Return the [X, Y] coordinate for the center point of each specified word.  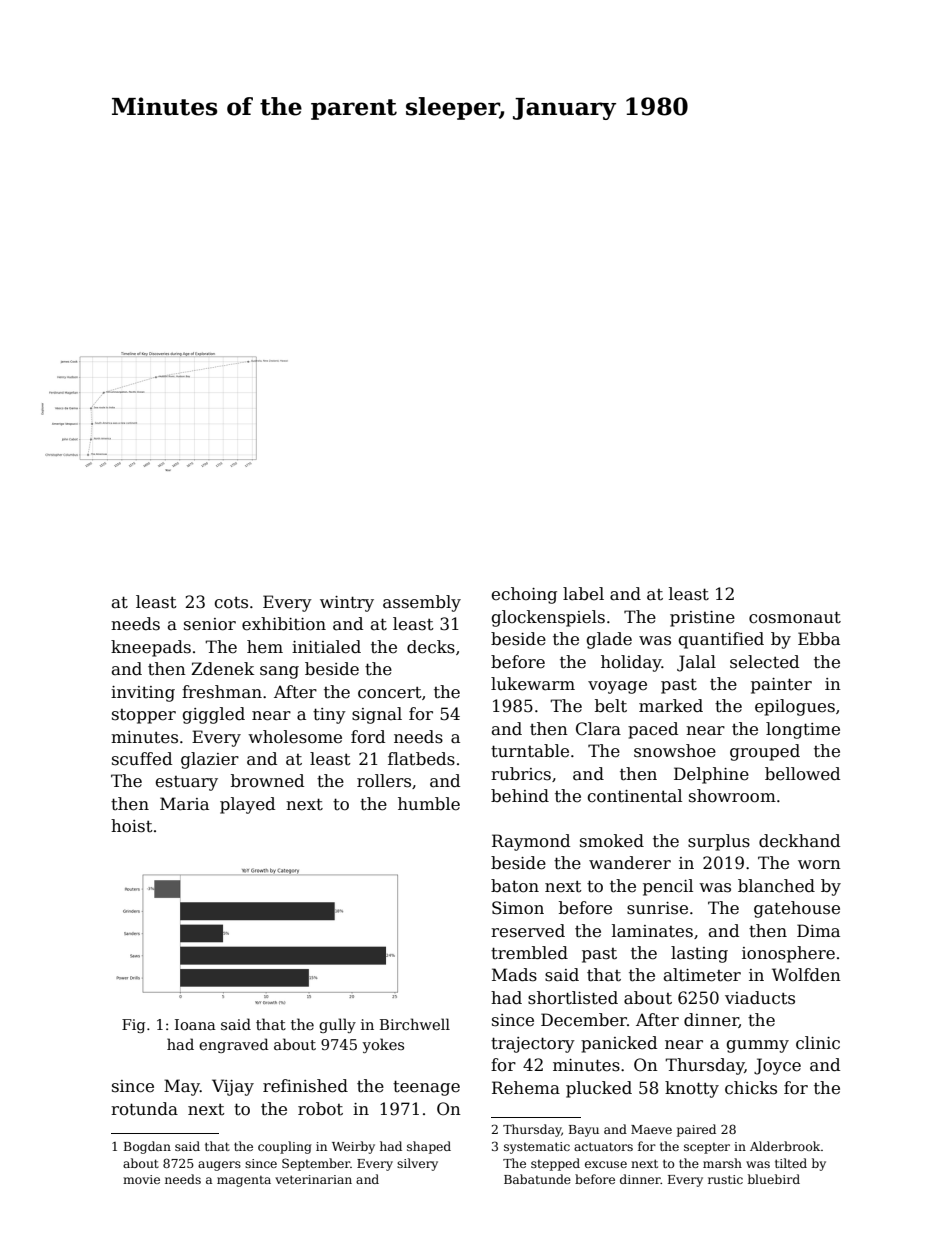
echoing [524, 595]
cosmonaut [795, 617]
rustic [725, 1179]
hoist [132, 826]
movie [141, 1179]
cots [231, 603]
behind [520, 796]
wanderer [630, 863]
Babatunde [537, 1179]
